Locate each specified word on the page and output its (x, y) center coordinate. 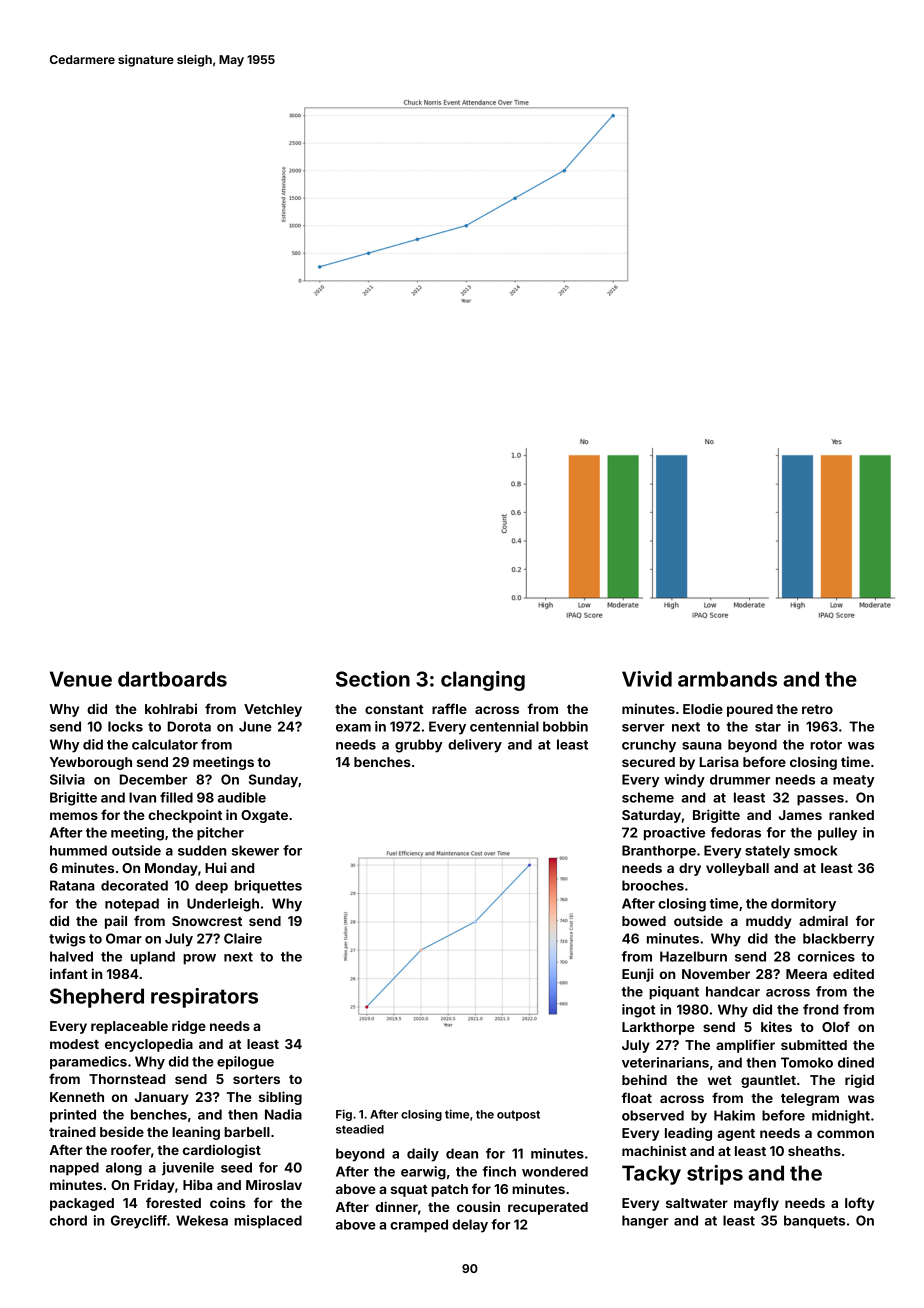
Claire (243, 938)
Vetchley (273, 710)
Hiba (197, 1184)
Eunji (638, 975)
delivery (475, 746)
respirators (204, 998)
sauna (702, 746)
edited (853, 973)
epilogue (245, 1063)
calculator (165, 744)
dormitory (803, 905)
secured (648, 762)
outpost (518, 1115)
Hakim (734, 1115)
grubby (419, 746)
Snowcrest (207, 921)
